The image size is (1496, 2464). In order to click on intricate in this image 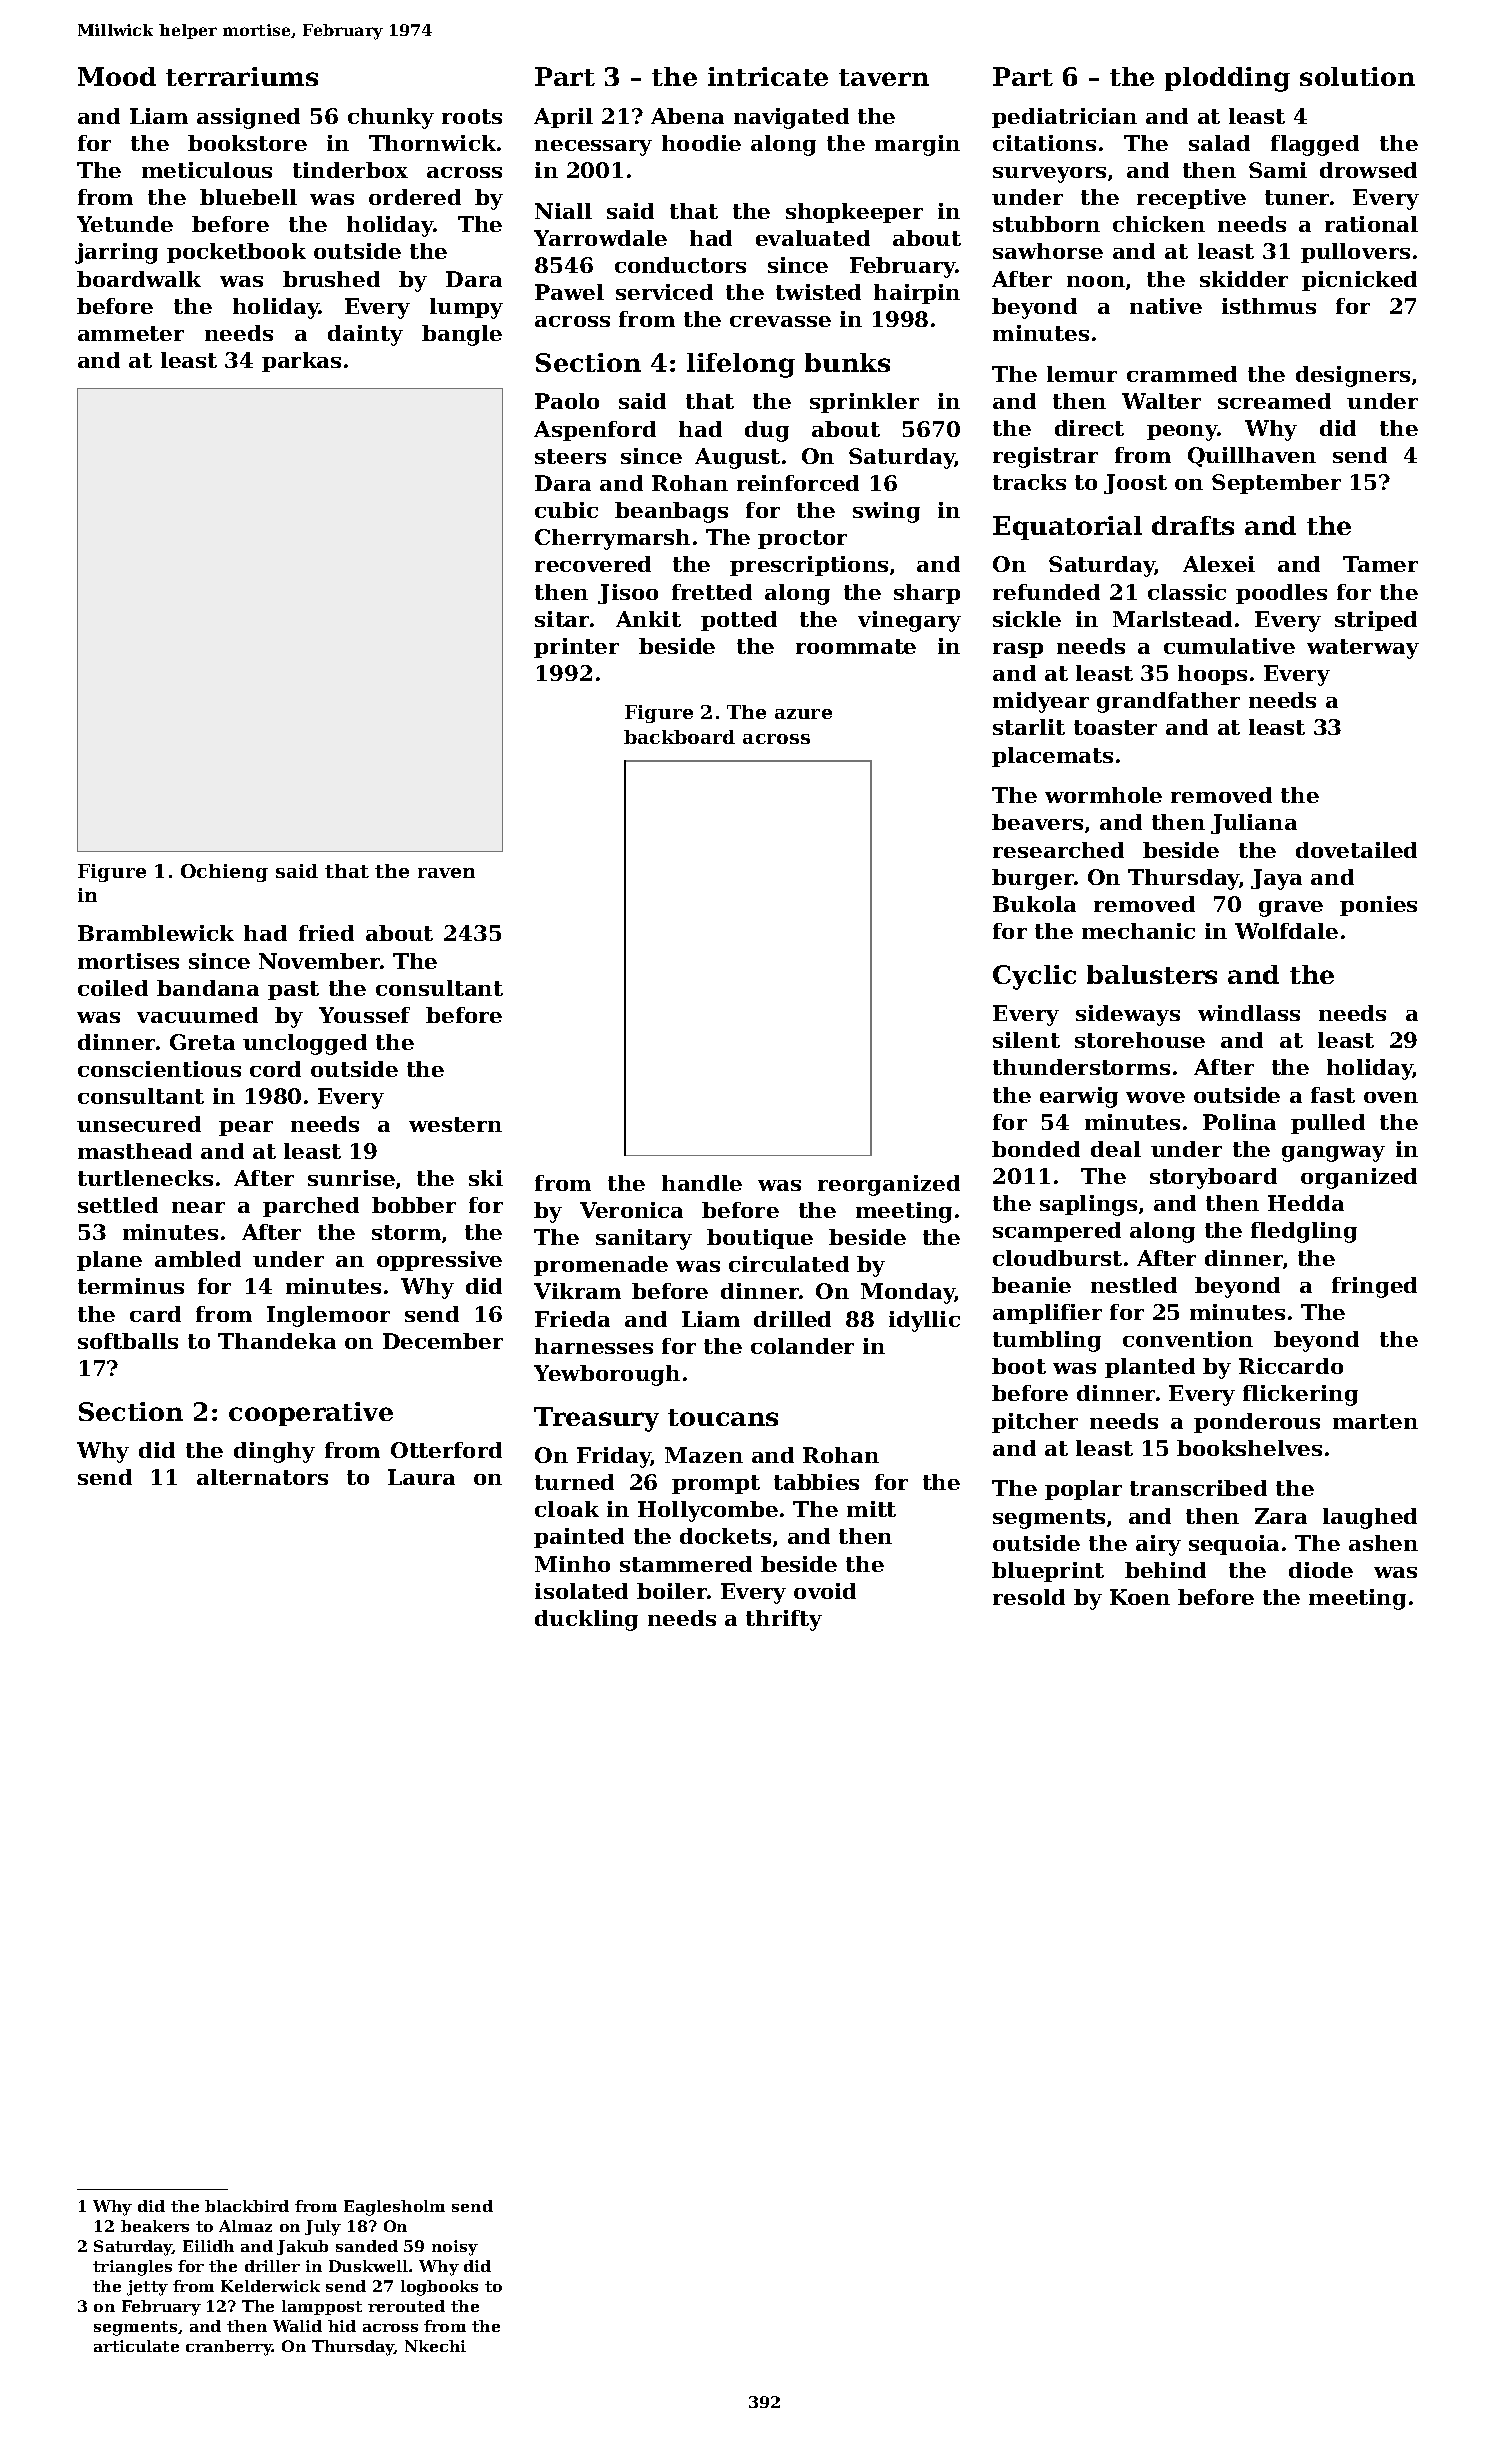, I will do `click(768, 76)`.
